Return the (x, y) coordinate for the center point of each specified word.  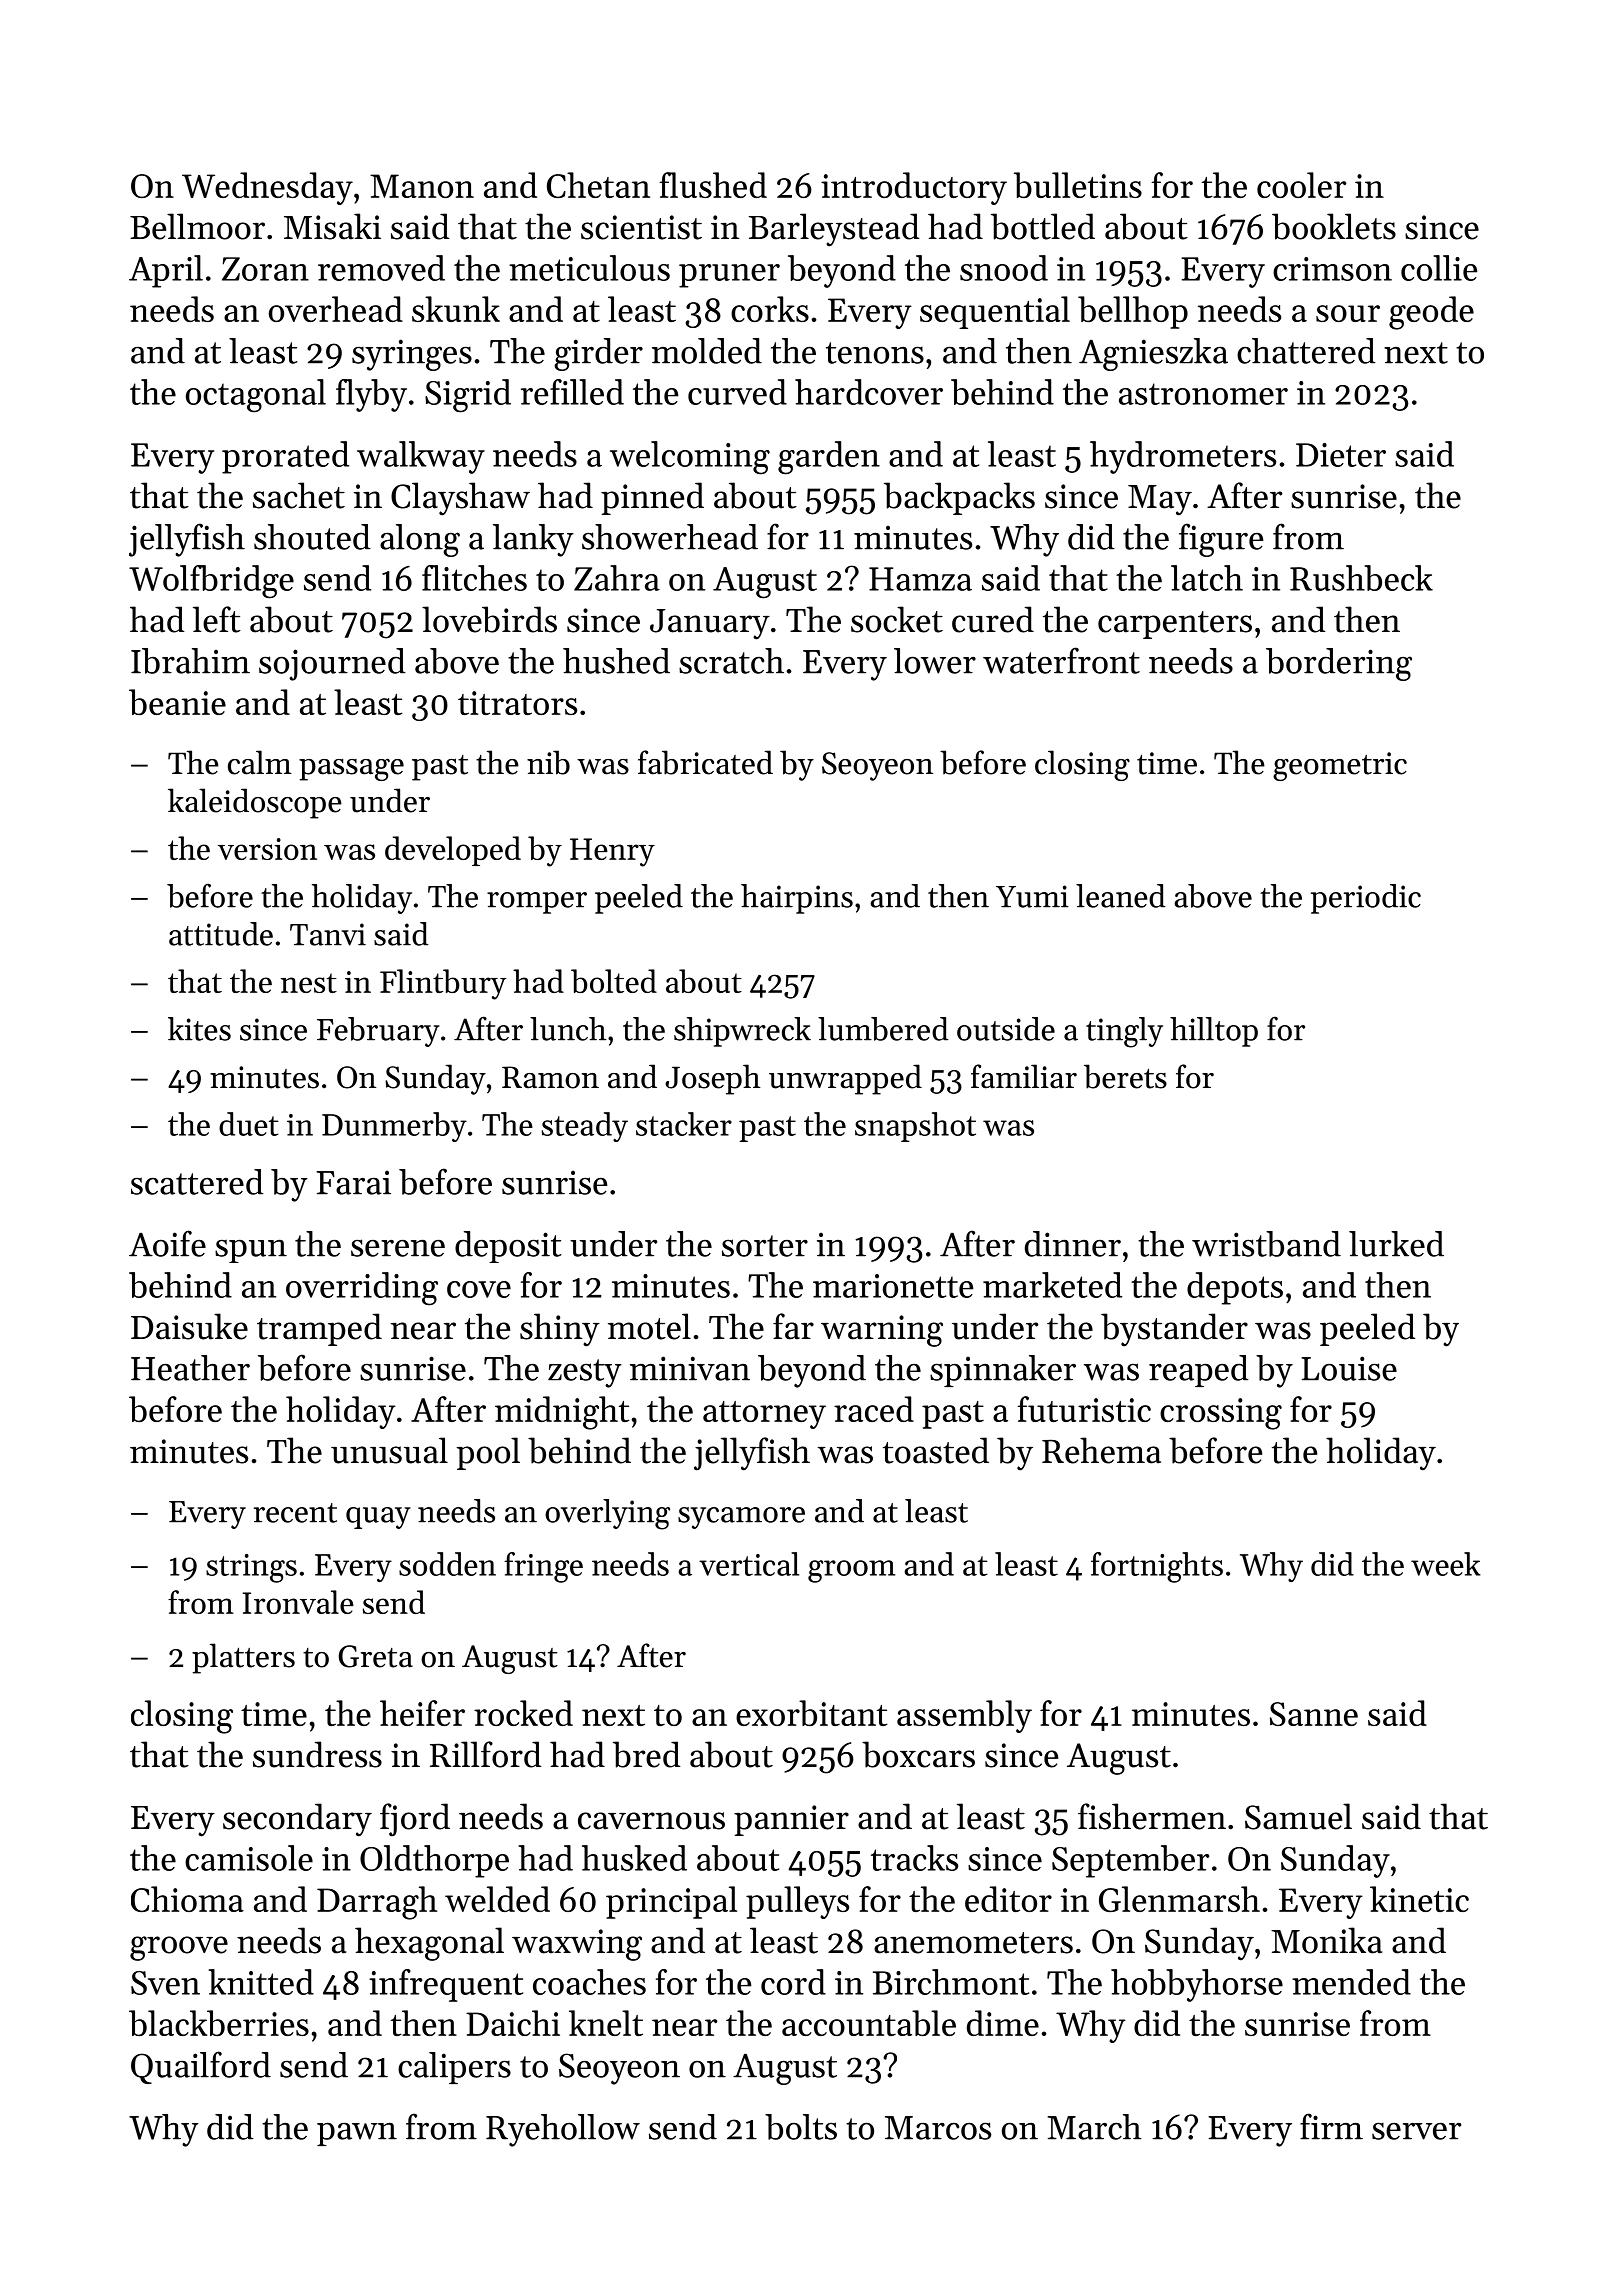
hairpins (797, 899)
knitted (261, 1982)
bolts (801, 2127)
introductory (914, 188)
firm (1331, 2126)
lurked (1396, 1244)
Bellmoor (197, 226)
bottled (1043, 226)
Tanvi (328, 934)
